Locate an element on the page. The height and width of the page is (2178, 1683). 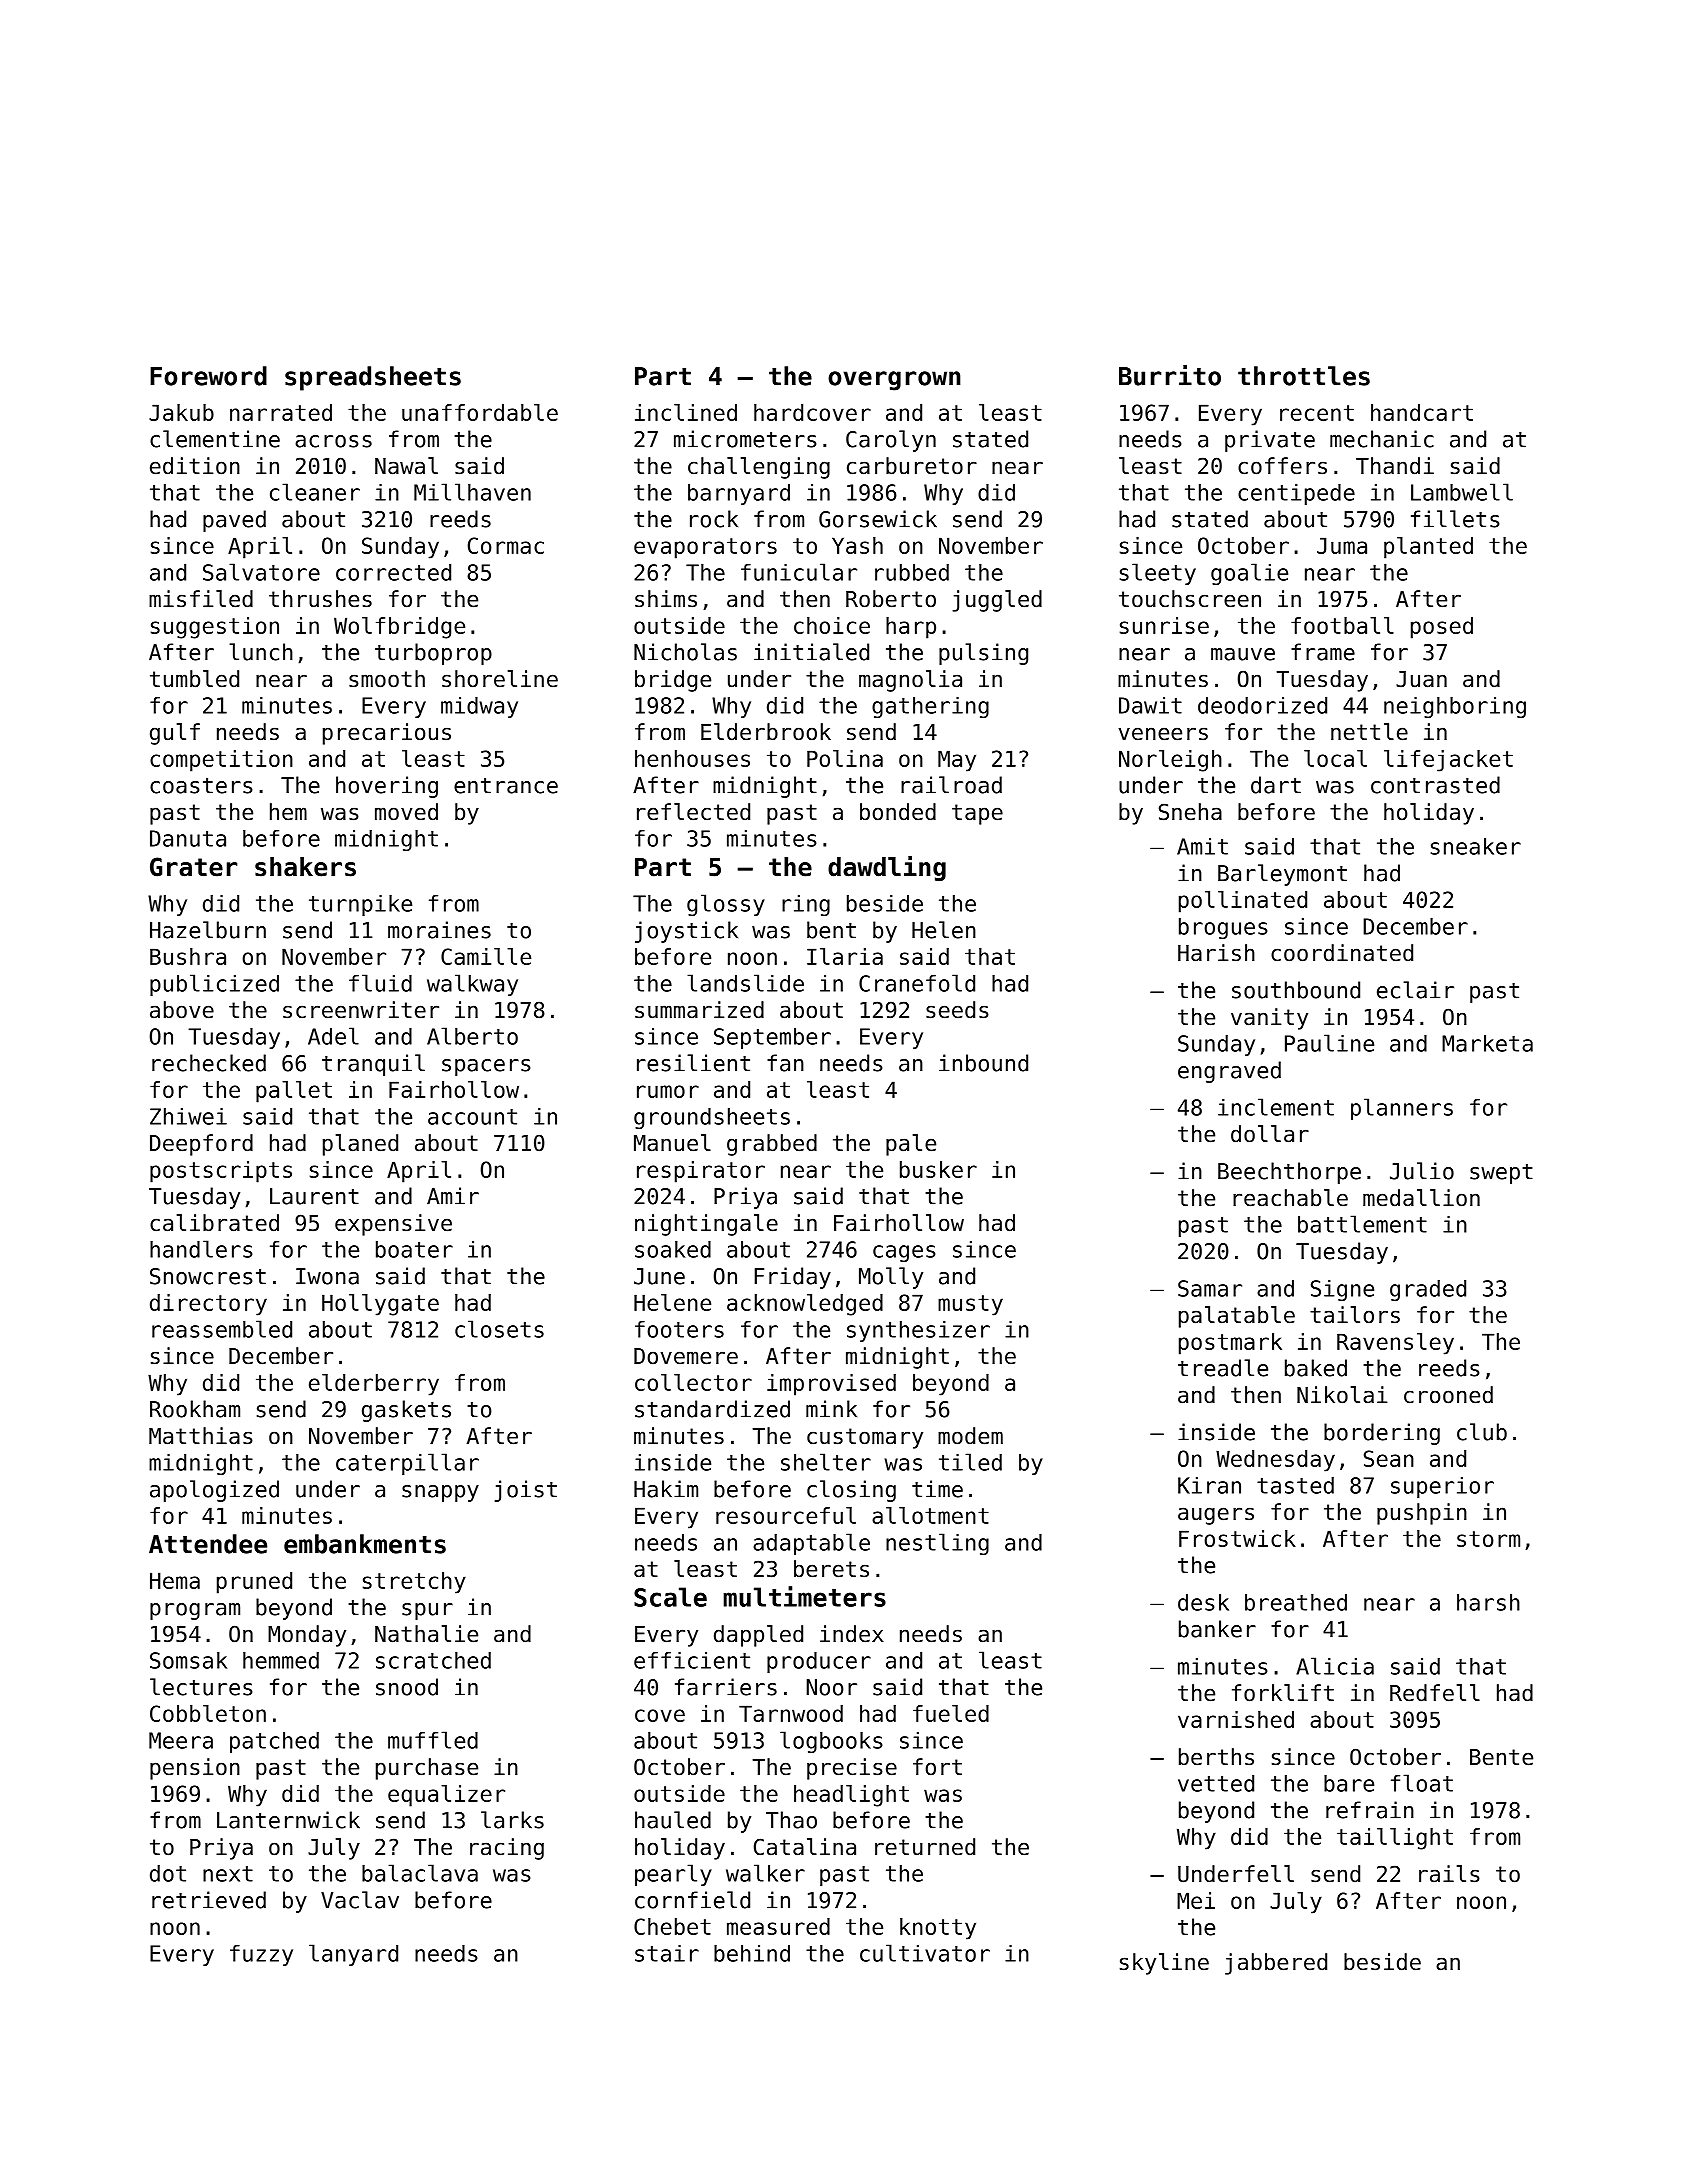
float is located at coordinates (1422, 1783).
